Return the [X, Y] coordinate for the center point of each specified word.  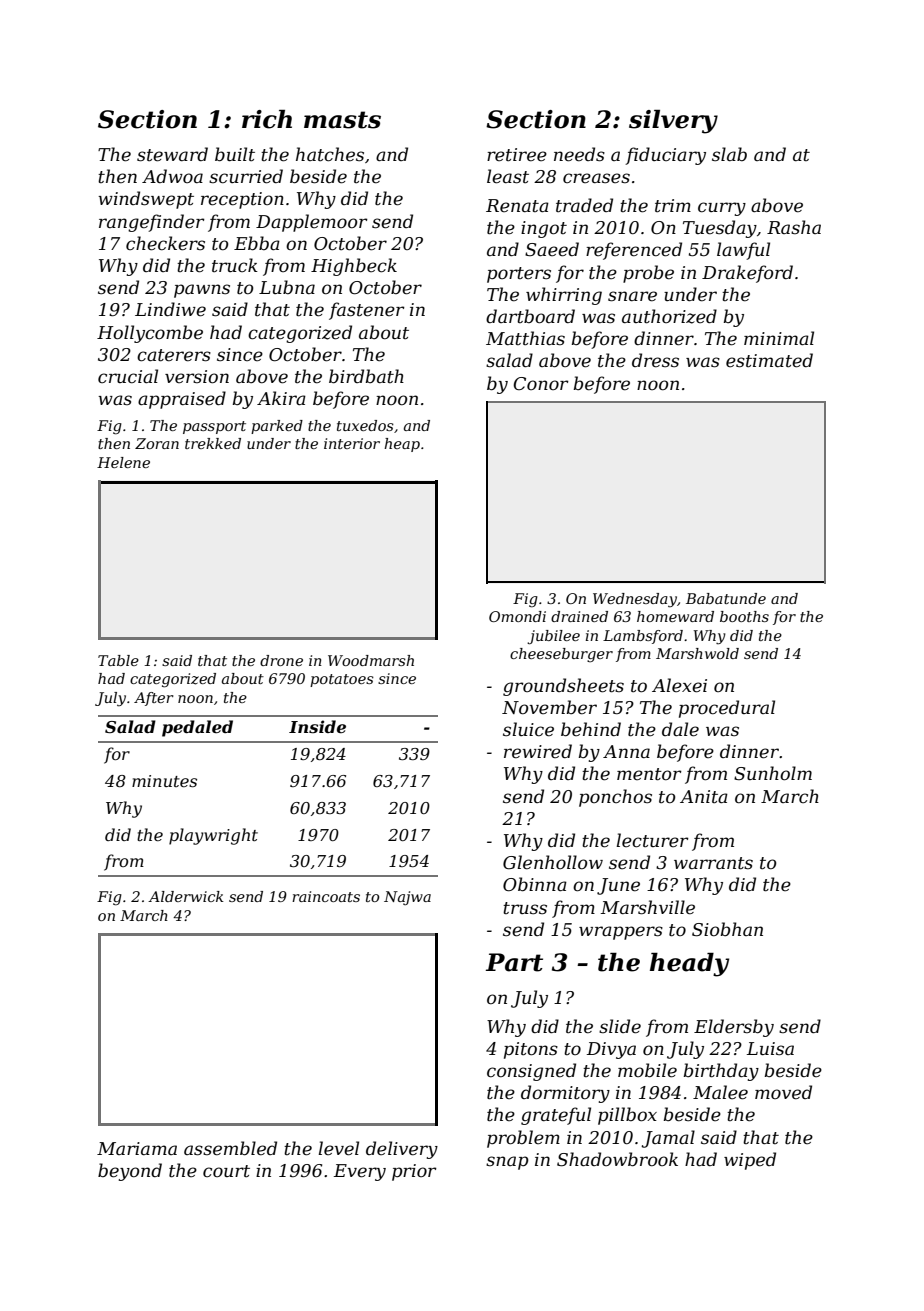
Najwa [407, 898]
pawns [202, 291]
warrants [713, 863]
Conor [541, 383]
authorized [669, 316]
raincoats [326, 896]
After [154, 699]
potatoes [342, 680]
